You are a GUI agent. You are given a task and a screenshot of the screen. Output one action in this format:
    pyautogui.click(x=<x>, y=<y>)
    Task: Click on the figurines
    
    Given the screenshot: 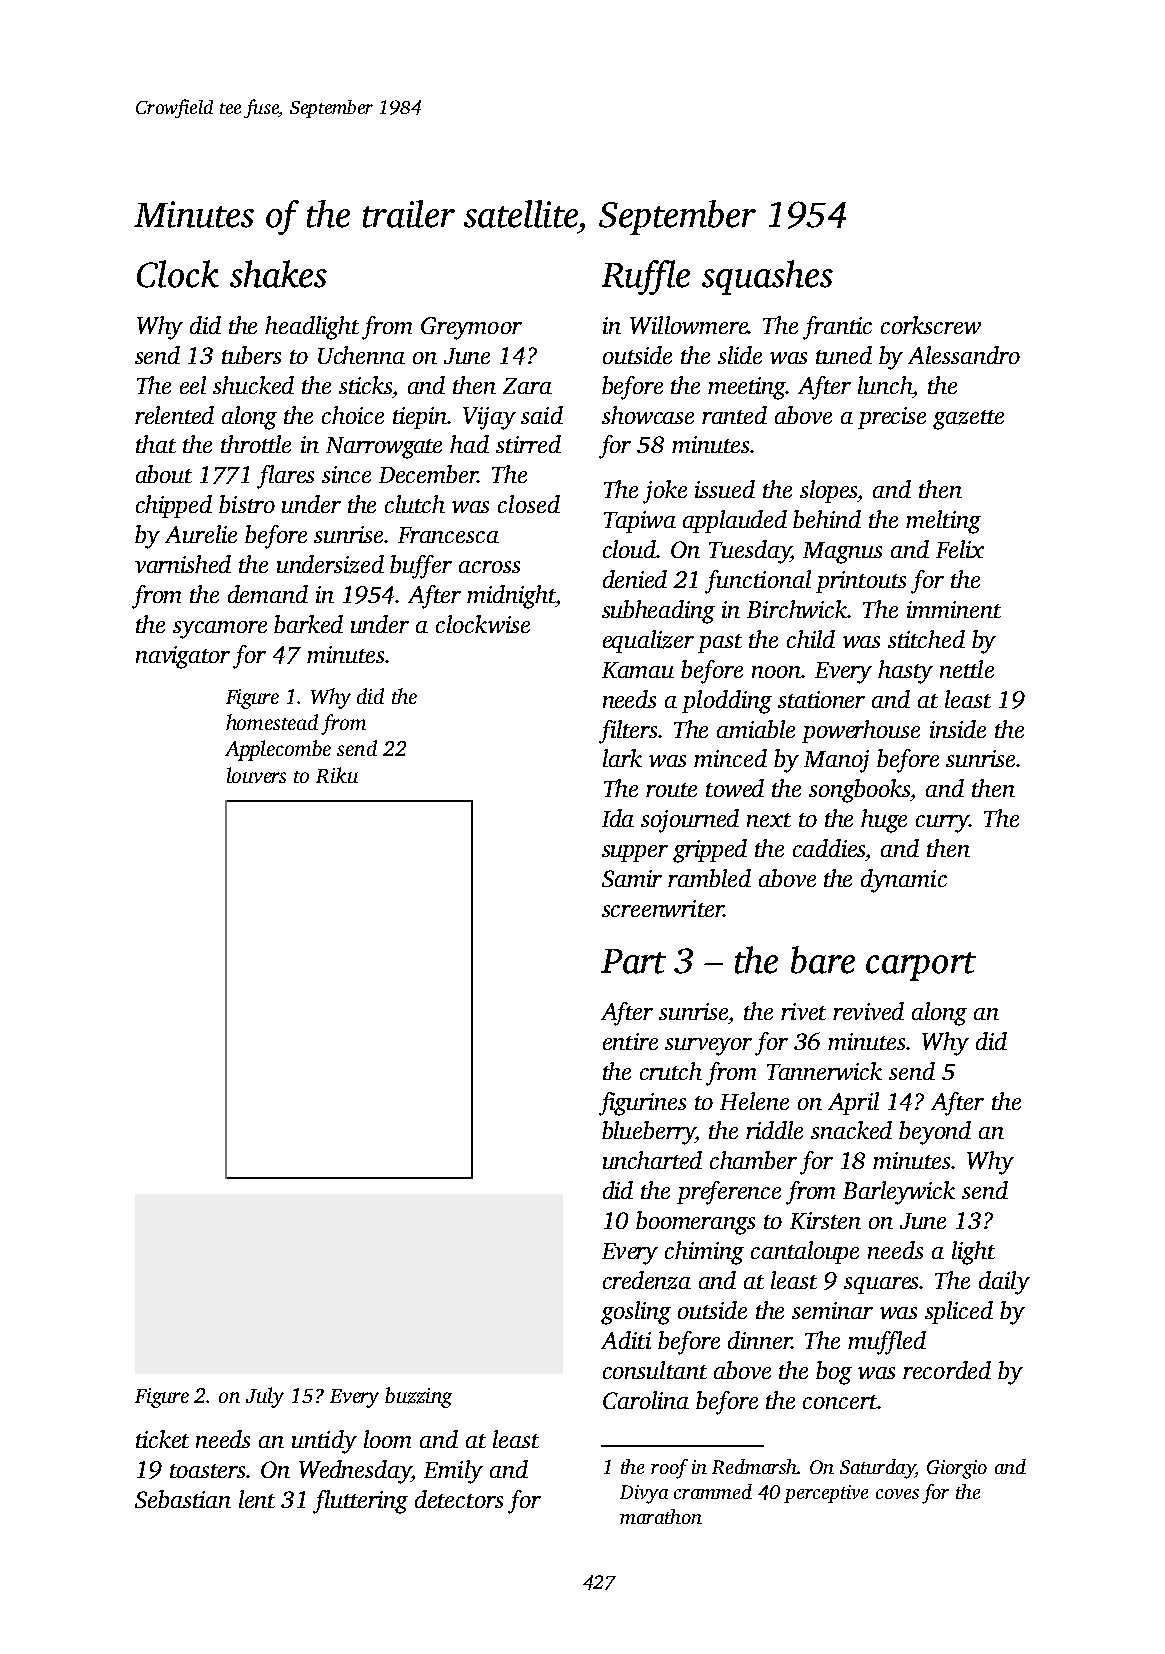 What is the action you would take?
    pyautogui.click(x=642, y=1104)
